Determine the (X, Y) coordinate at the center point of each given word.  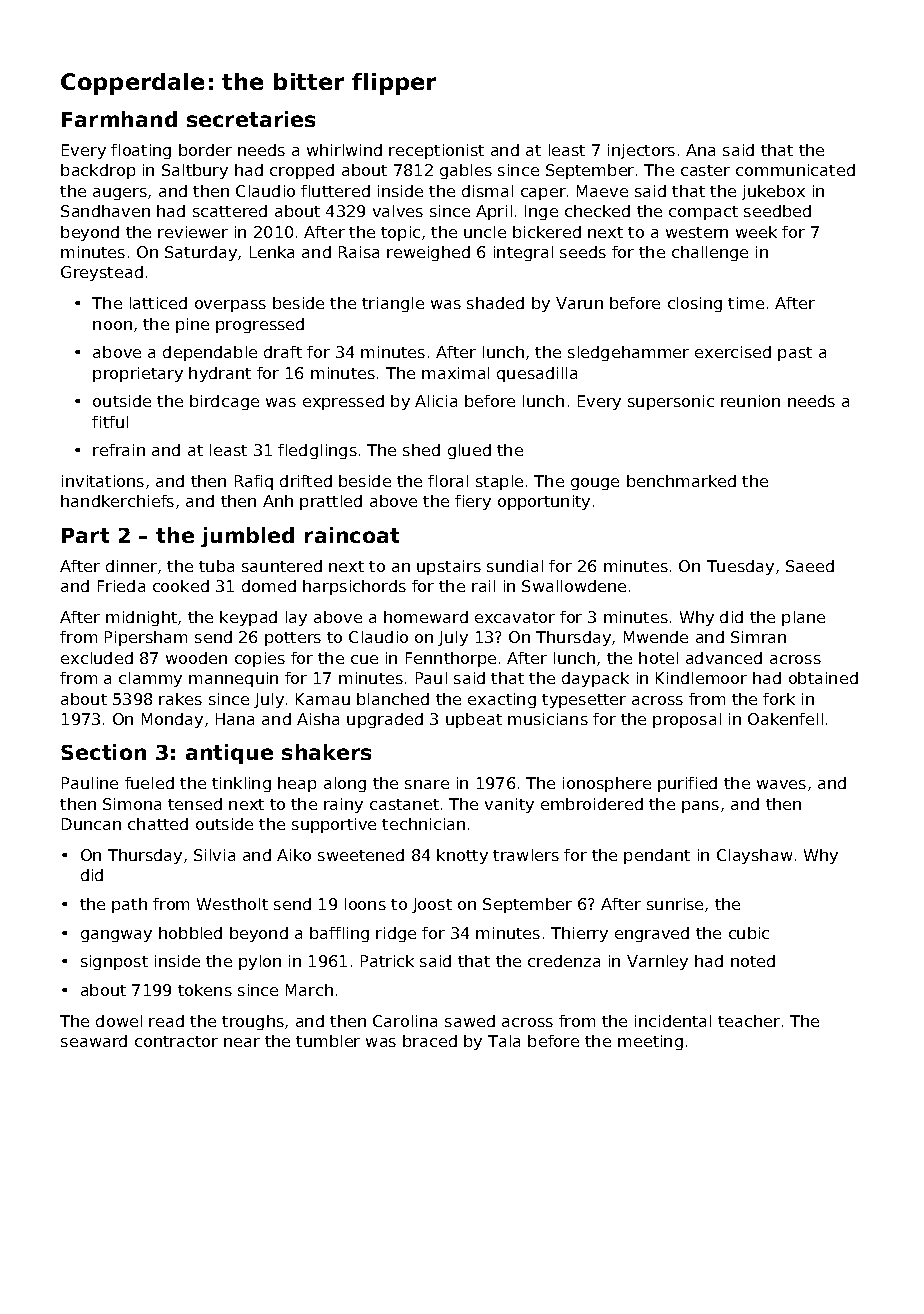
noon (112, 325)
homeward (426, 617)
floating (141, 151)
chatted (158, 824)
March (309, 990)
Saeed (810, 566)
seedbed (777, 211)
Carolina (405, 1021)
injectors (641, 151)
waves (781, 784)
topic (400, 233)
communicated (795, 170)
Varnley (657, 962)
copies (260, 659)
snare (427, 784)
